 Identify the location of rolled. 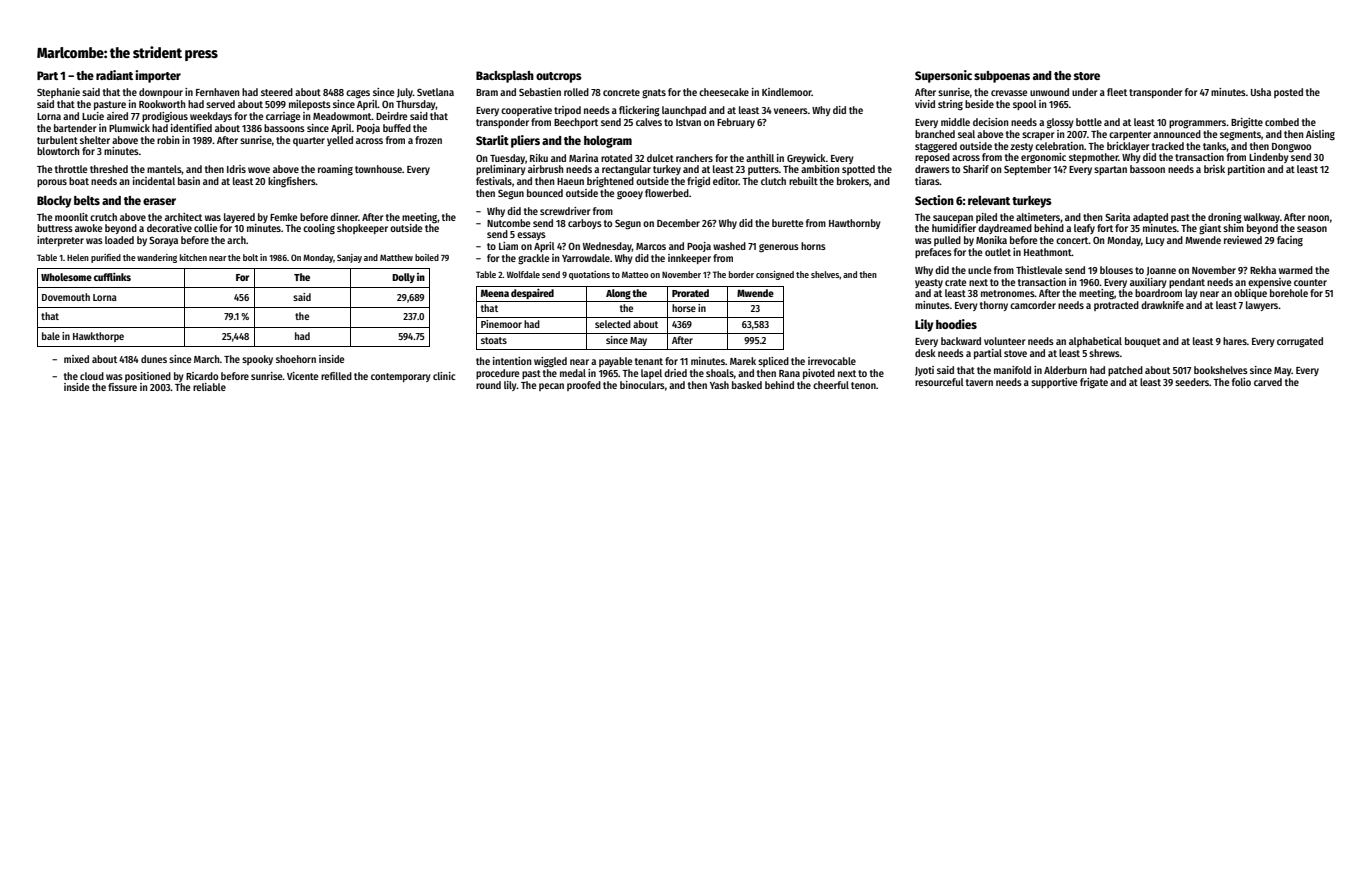
(576, 92).
